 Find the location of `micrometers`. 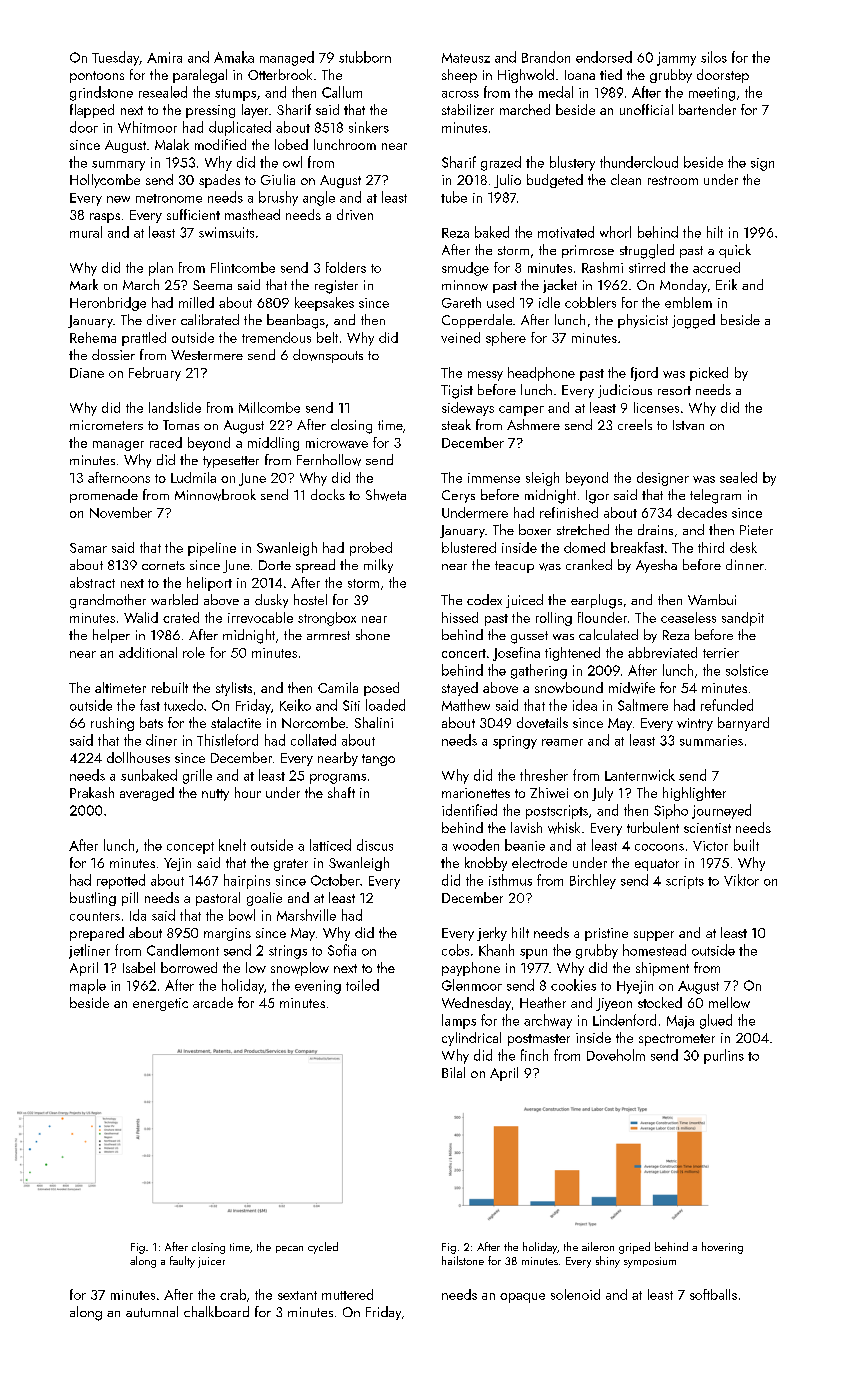

micrometers is located at coordinates (106, 425).
